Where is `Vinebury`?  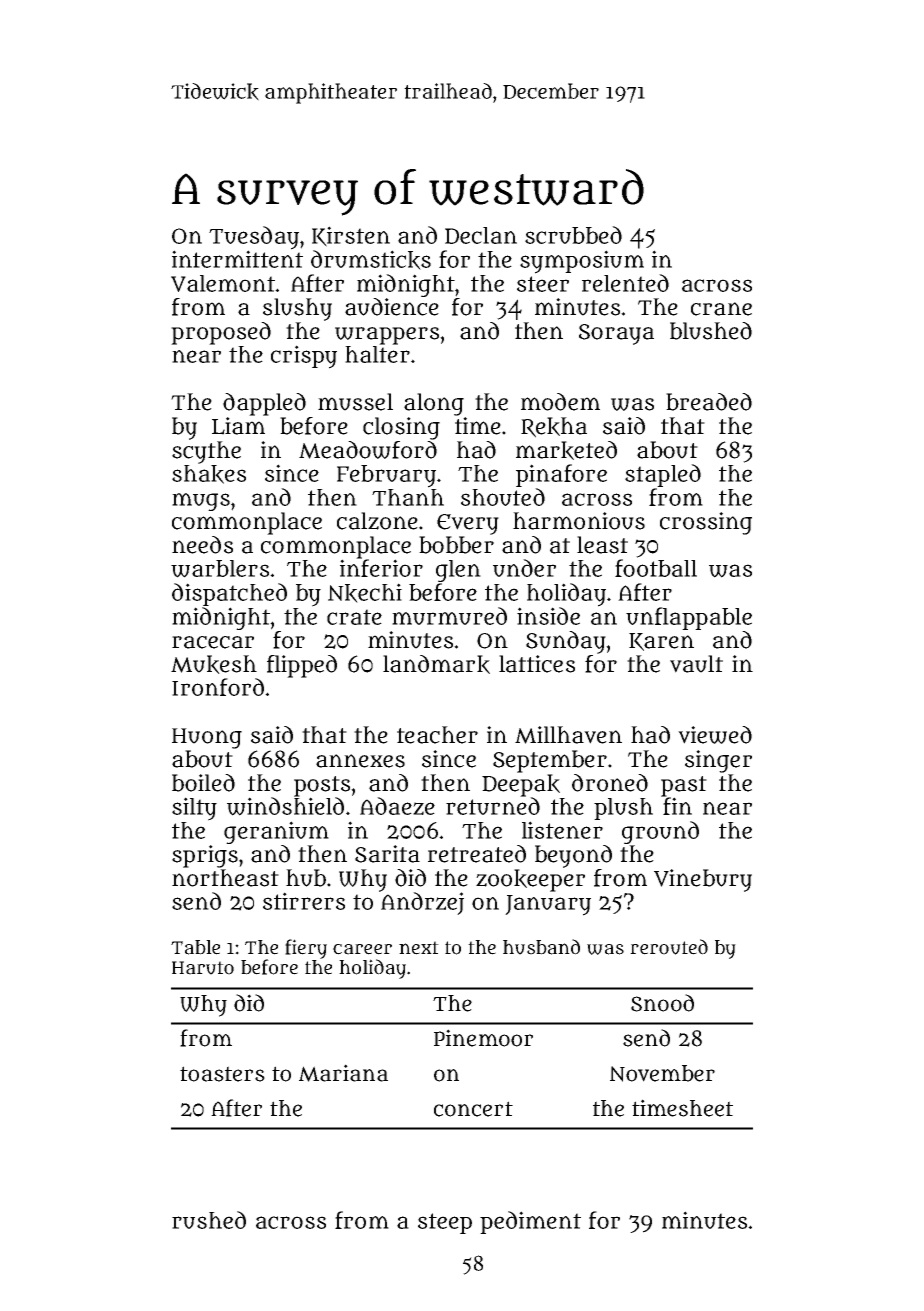 Vinebury is located at coordinates (703, 880).
